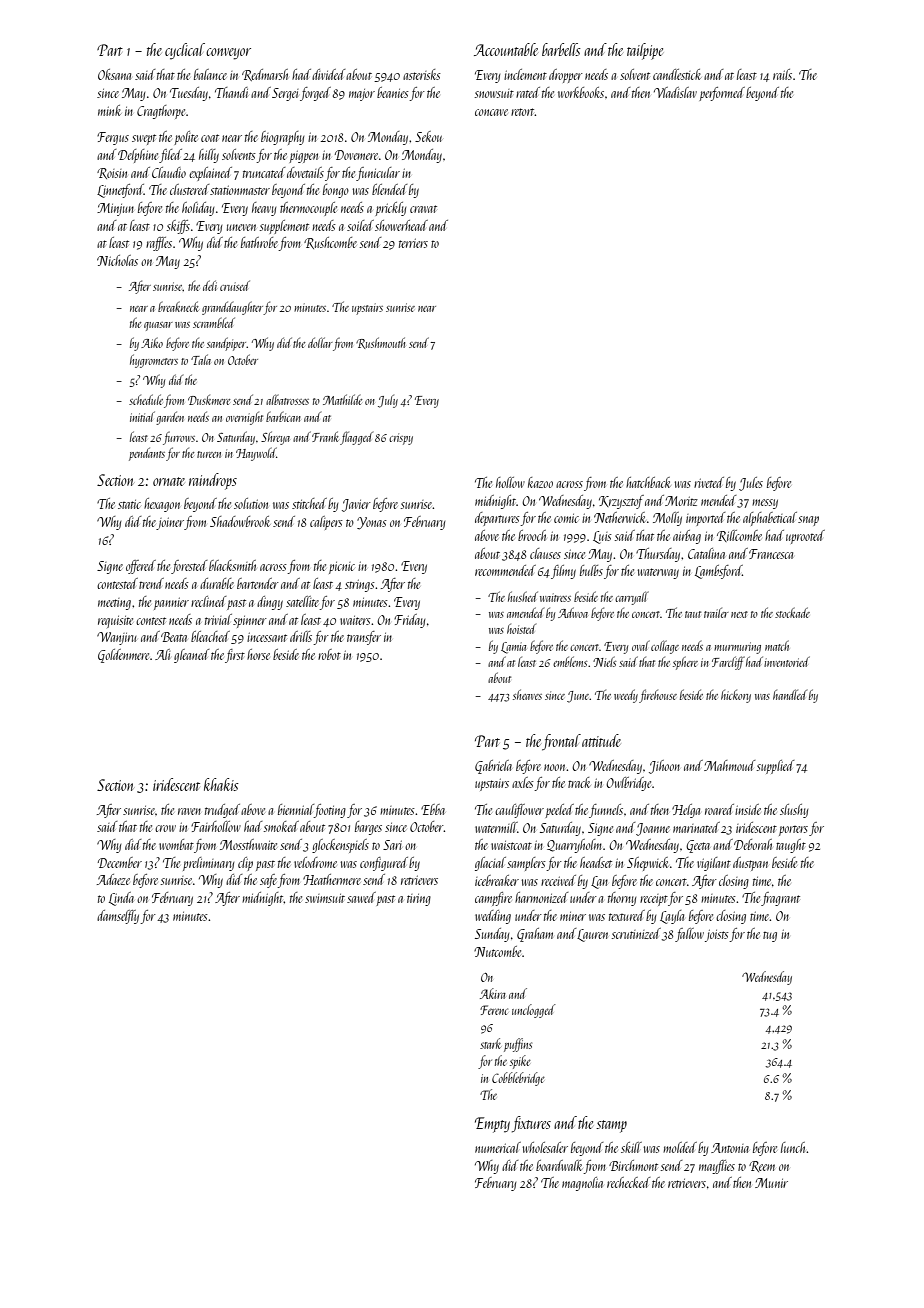 This screenshot has width=924, height=1308. I want to click on Wanjiru, so click(117, 638).
